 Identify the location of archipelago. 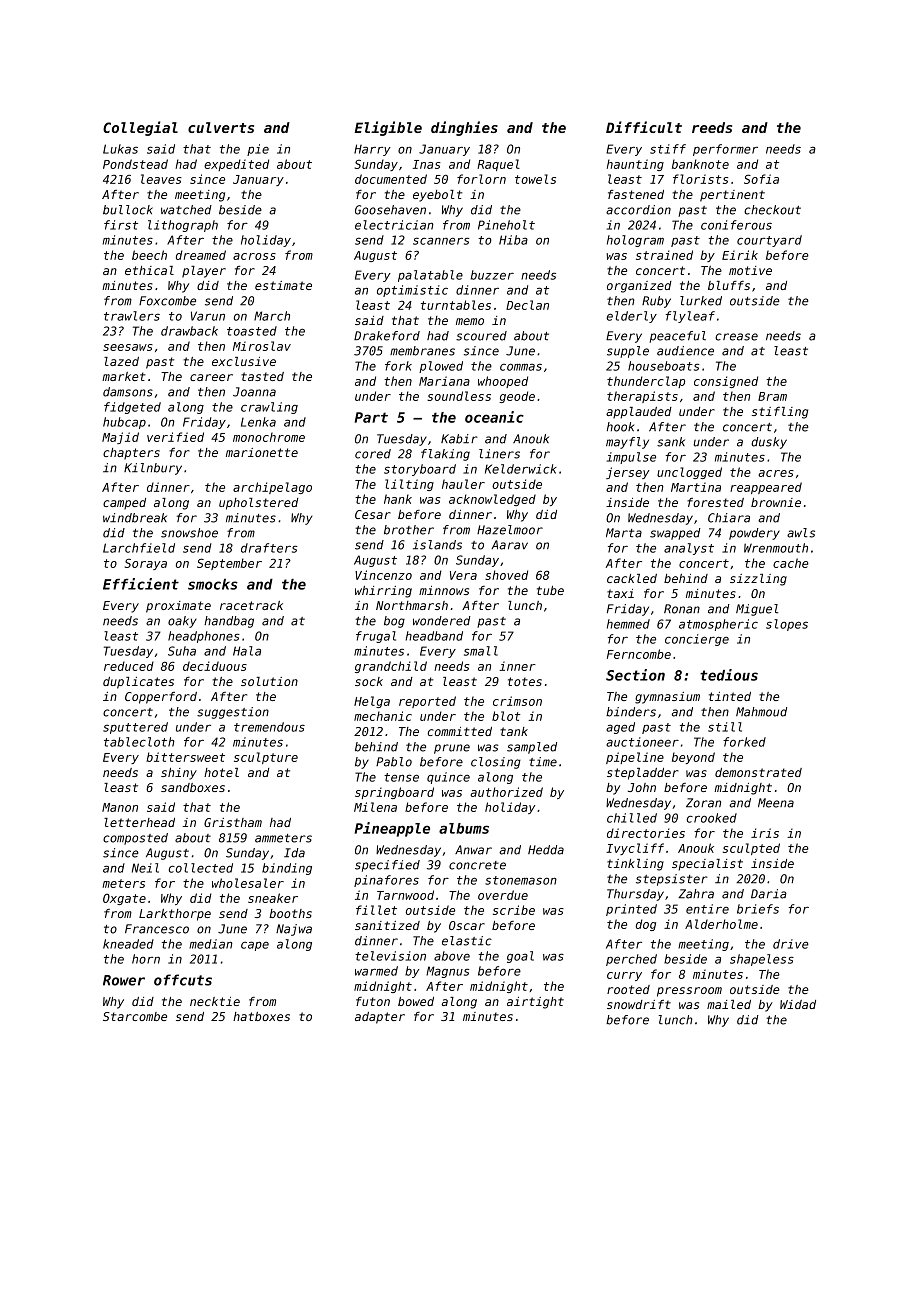
(272, 488).
